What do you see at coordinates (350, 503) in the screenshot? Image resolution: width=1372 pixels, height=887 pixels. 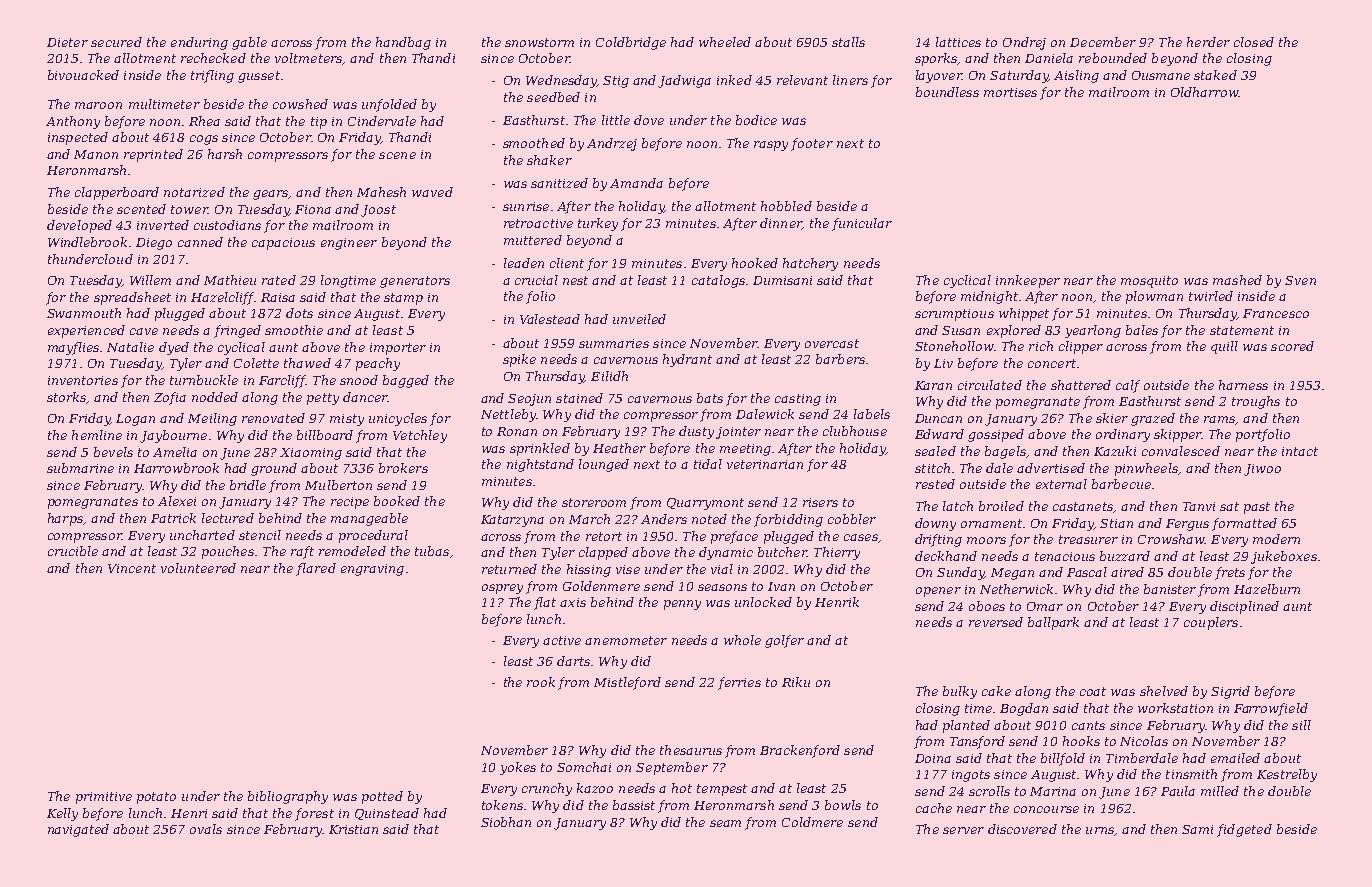 I see `recipe` at bounding box center [350, 503].
